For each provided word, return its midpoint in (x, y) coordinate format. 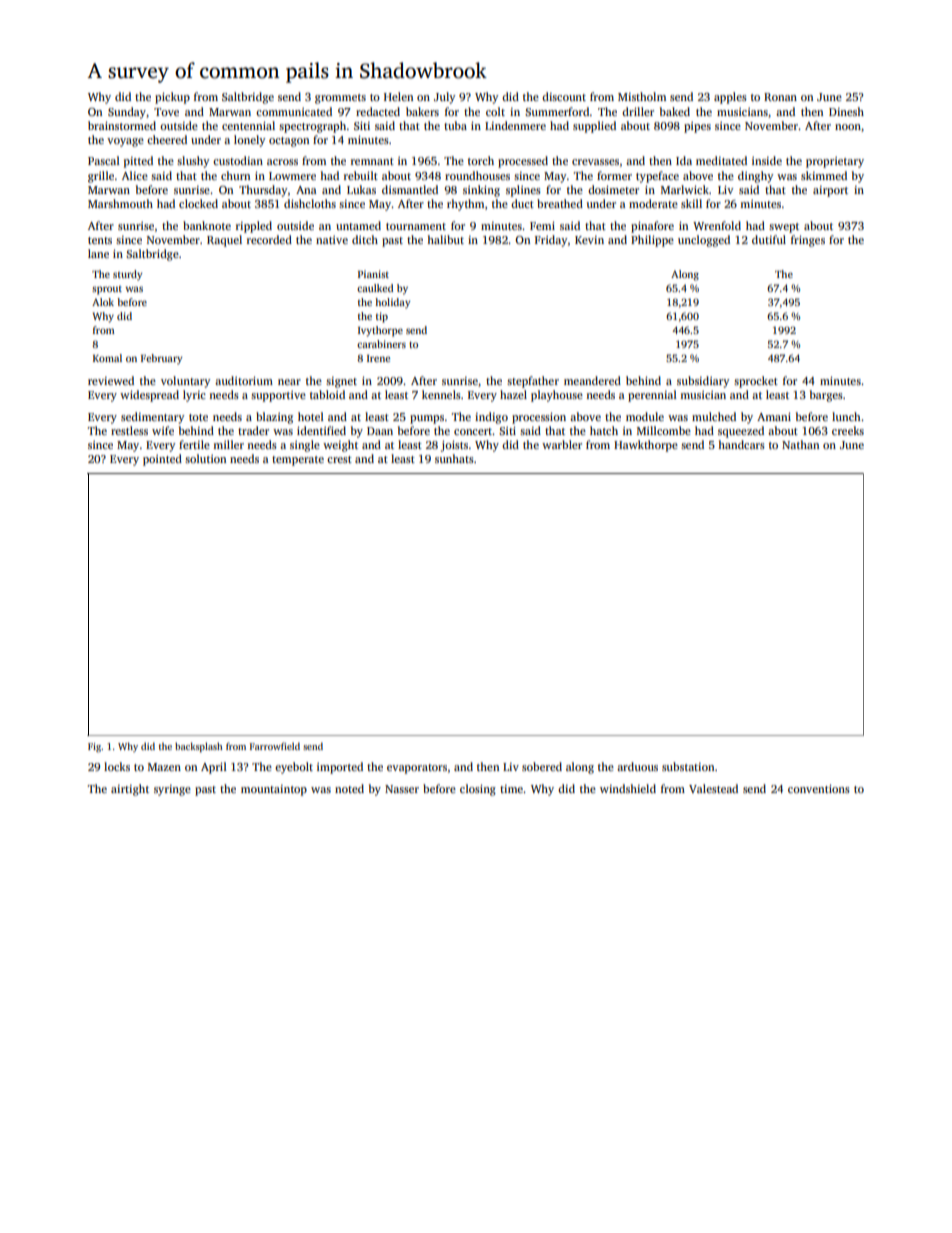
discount (564, 96)
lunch (846, 416)
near (289, 382)
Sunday (127, 113)
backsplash (199, 747)
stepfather (533, 382)
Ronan (780, 97)
